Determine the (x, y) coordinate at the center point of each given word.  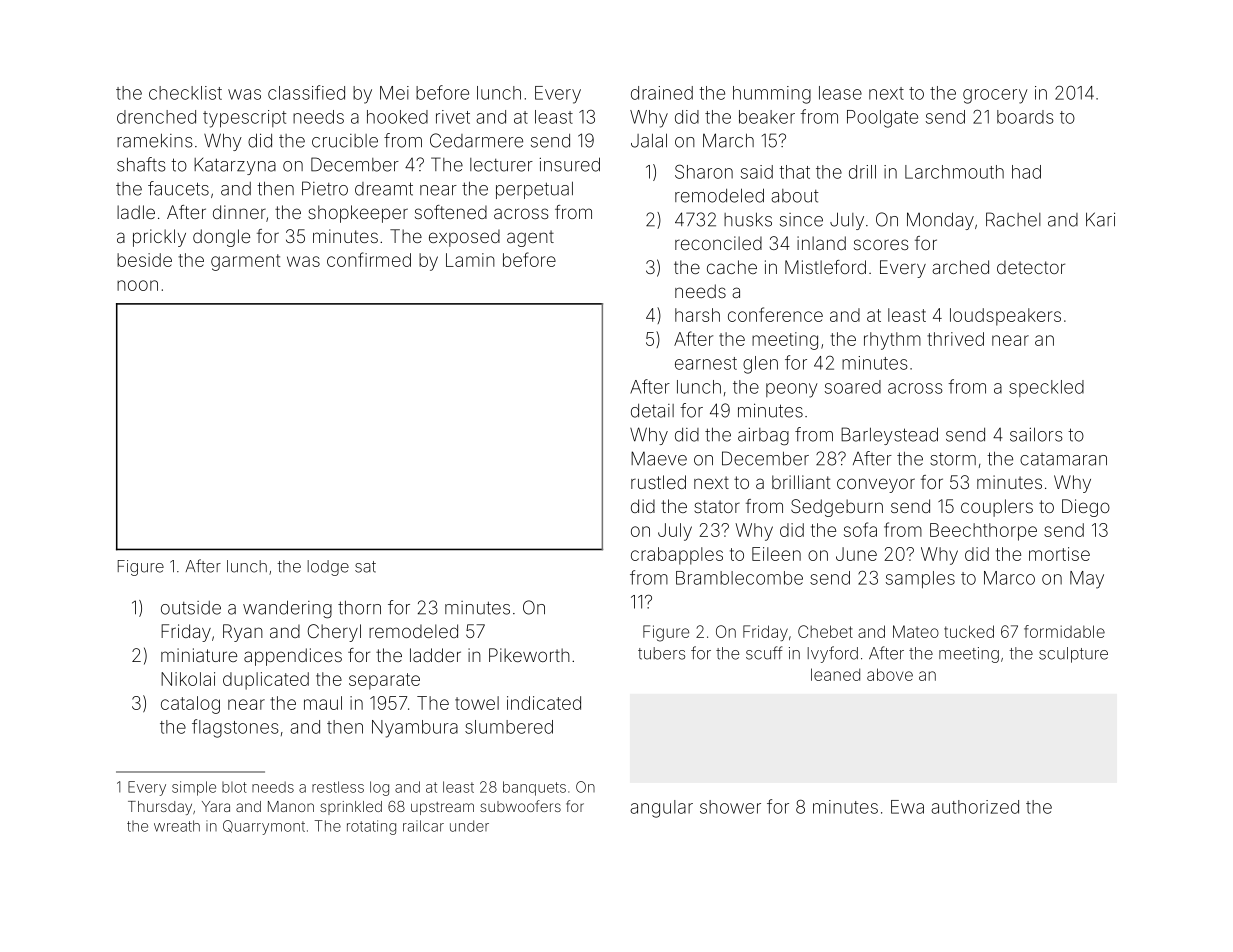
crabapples (677, 556)
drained (662, 93)
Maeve (659, 458)
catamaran (1063, 459)
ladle (136, 212)
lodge (328, 568)
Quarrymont (264, 827)
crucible (345, 141)
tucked (969, 631)
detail (652, 411)
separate (384, 681)
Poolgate (882, 119)
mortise (1059, 554)
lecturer (501, 165)
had (1026, 172)
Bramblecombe (739, 578)
